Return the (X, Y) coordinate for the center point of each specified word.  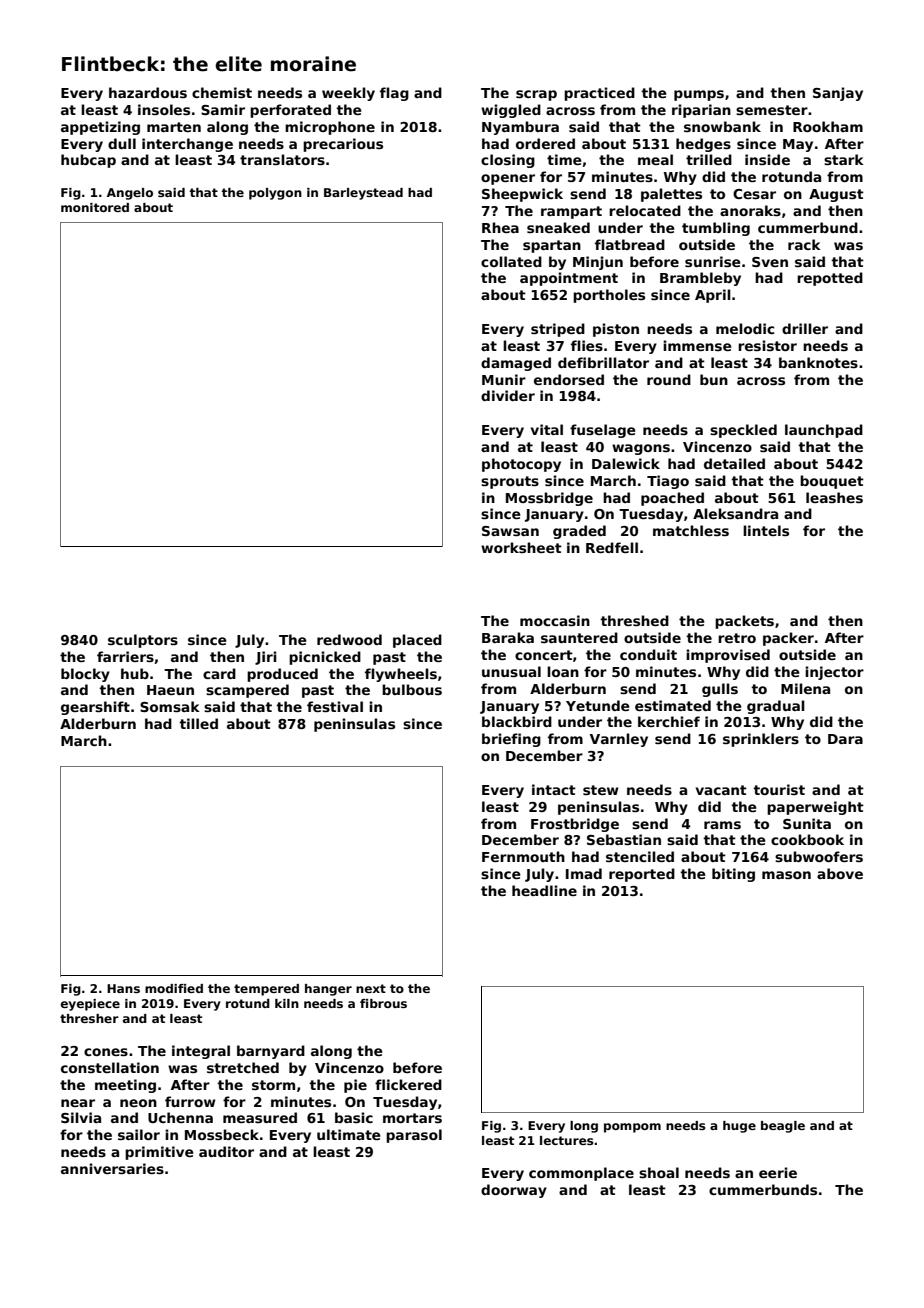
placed (417, 641)
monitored (95, 207)
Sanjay (838, 94)
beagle (783, 1127)
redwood (349, 639)
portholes (609, 296)
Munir (504, 379)
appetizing (100, 128)
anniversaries (112, 1168)
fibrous (383, 1003)
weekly (348, 94)
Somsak (170, 706)
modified (174, 988)
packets (744, 622)
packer (788, 639)
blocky (85, 675)
